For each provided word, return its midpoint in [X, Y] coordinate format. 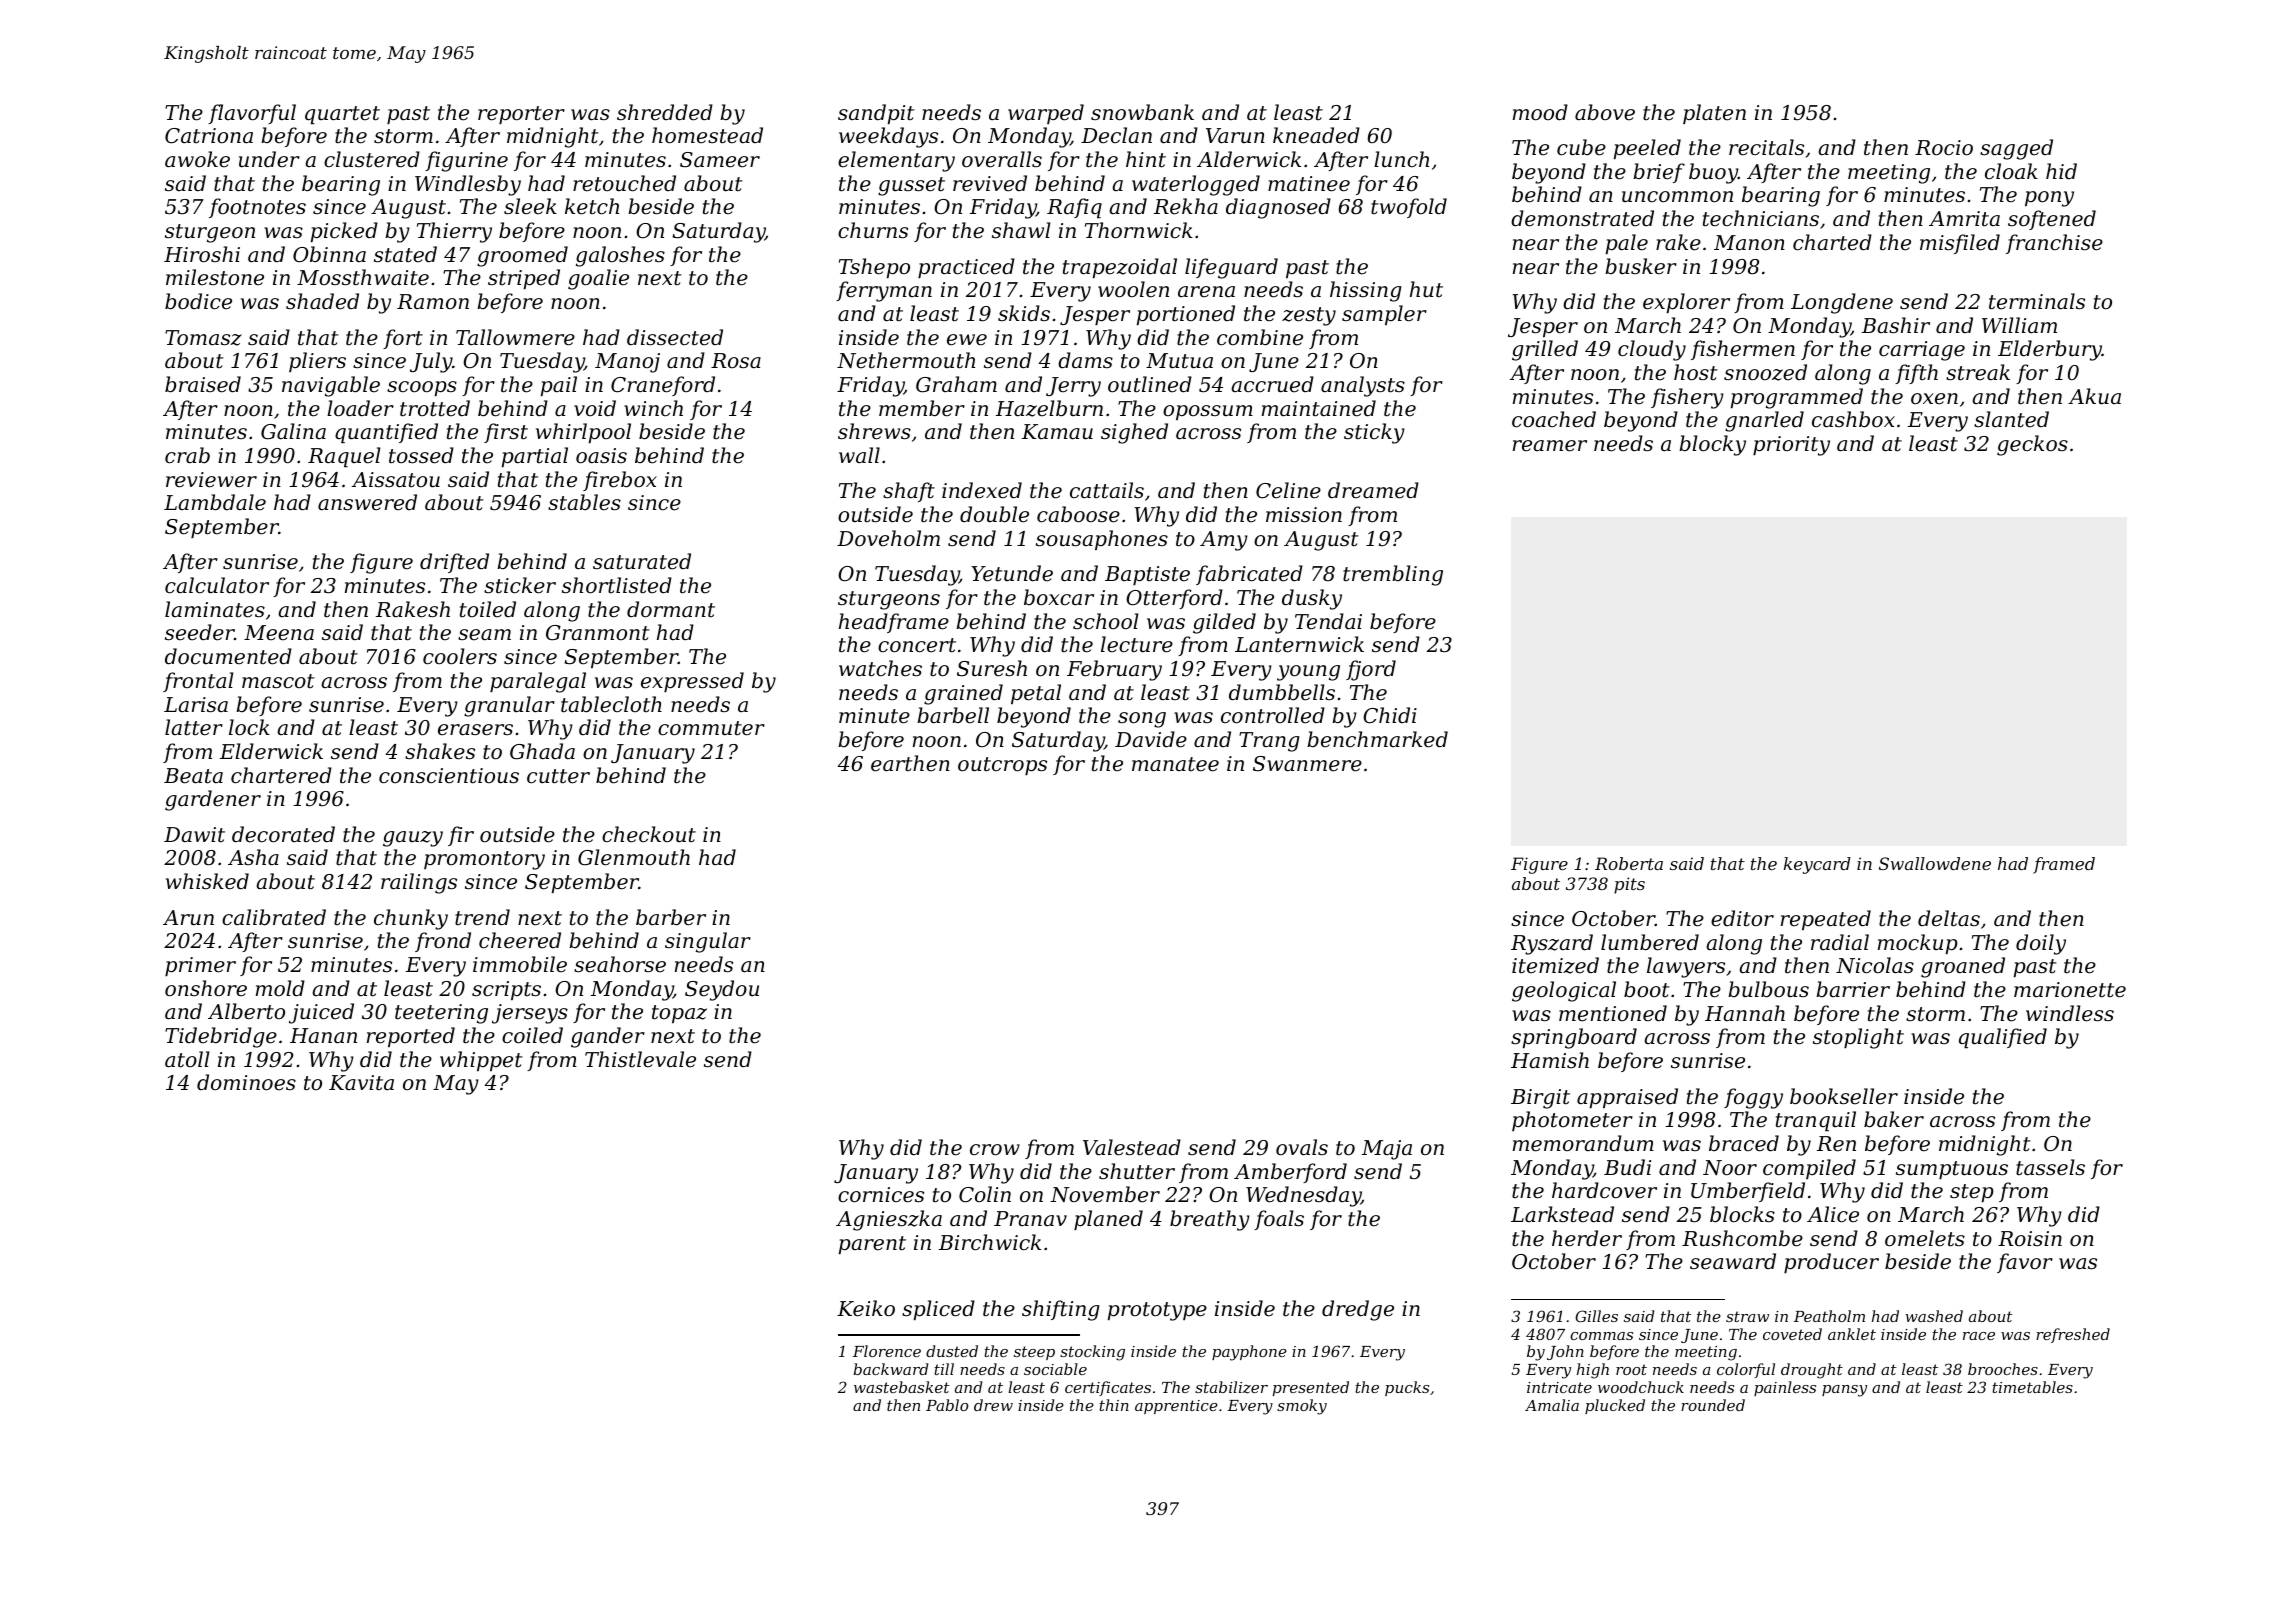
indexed [982, 490]
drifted [454, 563]
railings [419, 883]
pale [1627, 244]
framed [2064, 865]
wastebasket [902, 1387]
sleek [530, 206]
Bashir [1896, 325]
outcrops [1002, 766]
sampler [1384, 315]
